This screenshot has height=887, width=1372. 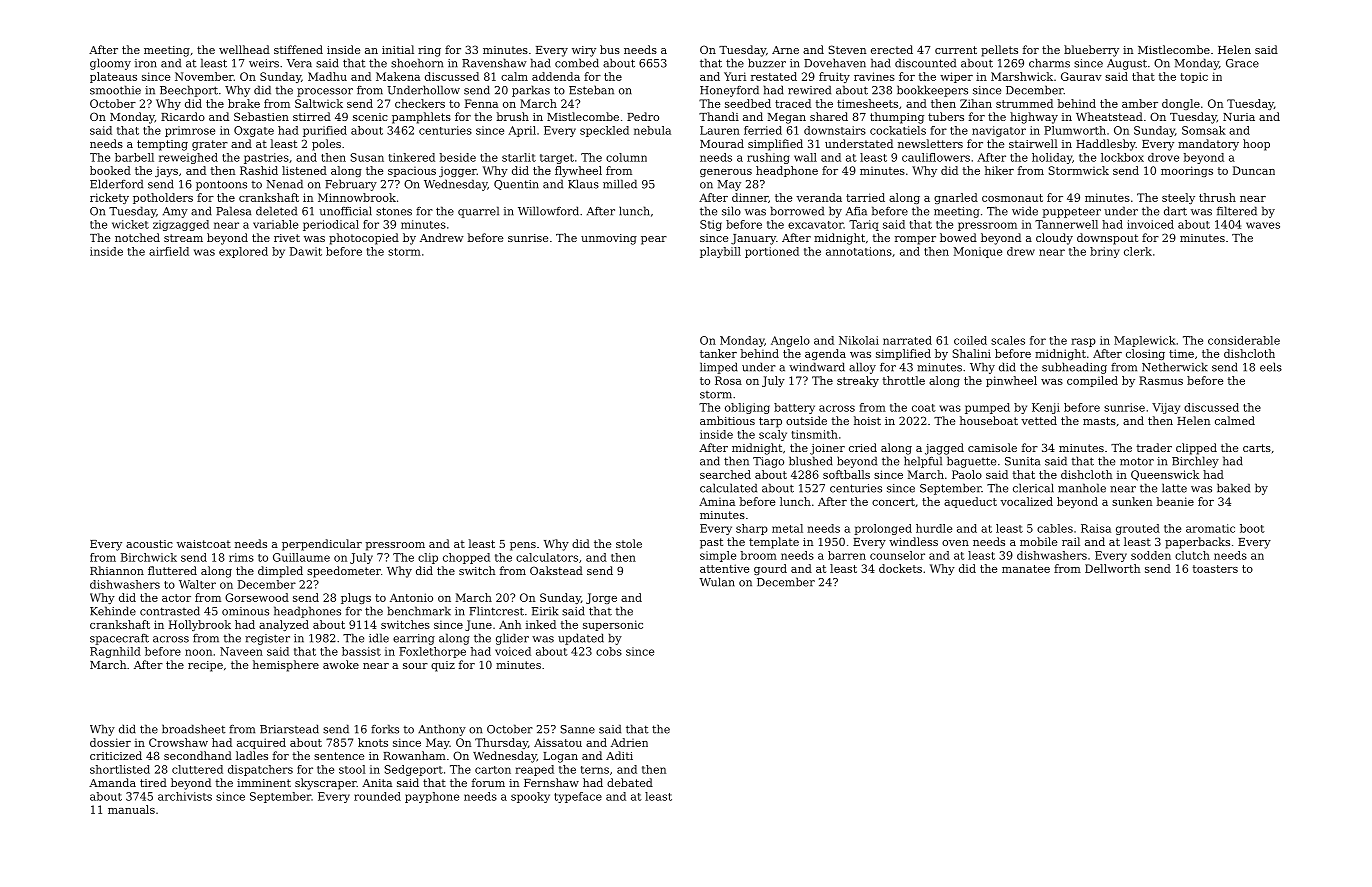 What do you see at coordinates (326, 784) in the screenshot?
I see `skyscraper` at bounding box center [326, 784].
